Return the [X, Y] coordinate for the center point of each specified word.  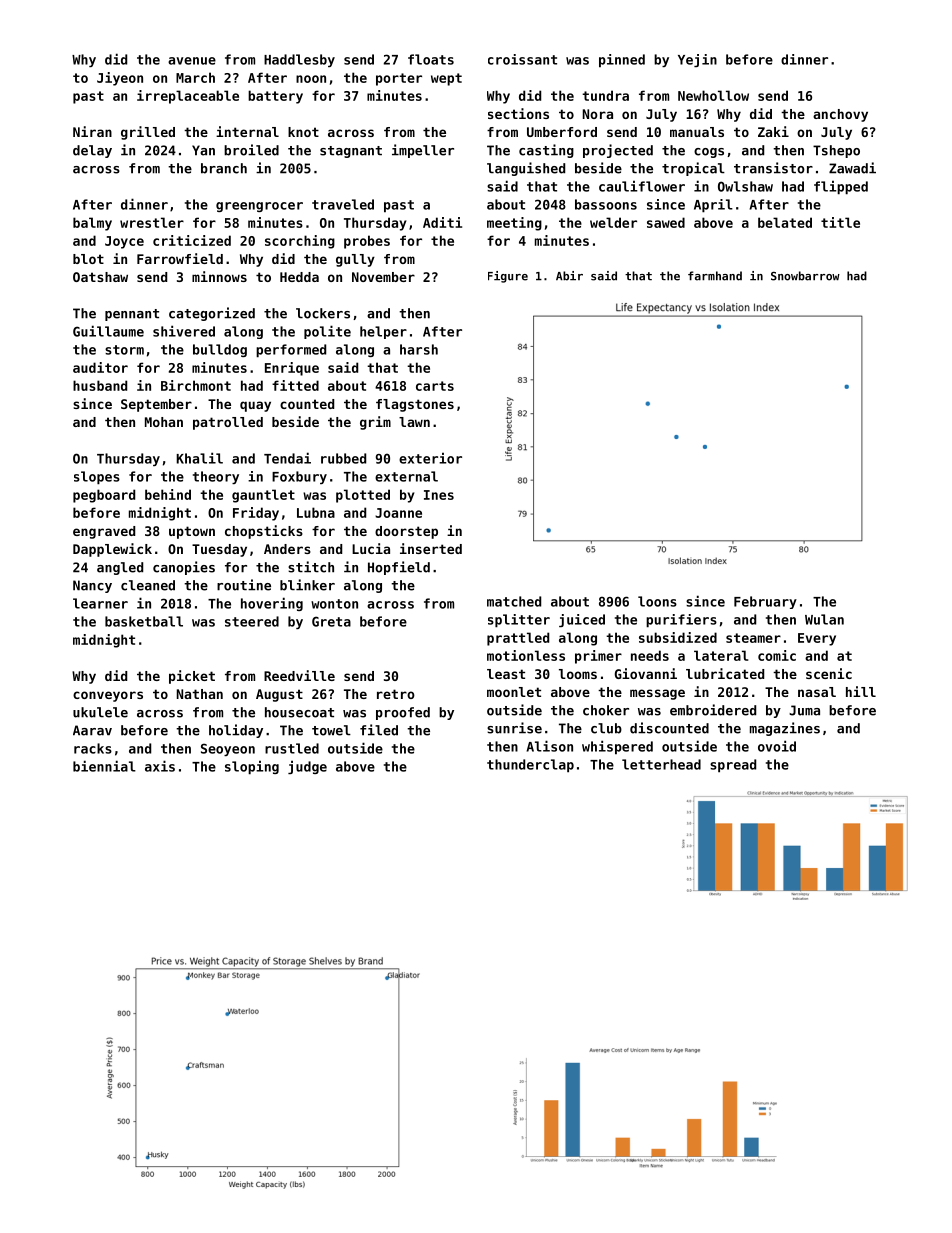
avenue [192, 61]
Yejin [697, 60]
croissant [522, 59]
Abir [569, 276]
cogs [709, 153]
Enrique [292, 369]
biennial [104, 766]
